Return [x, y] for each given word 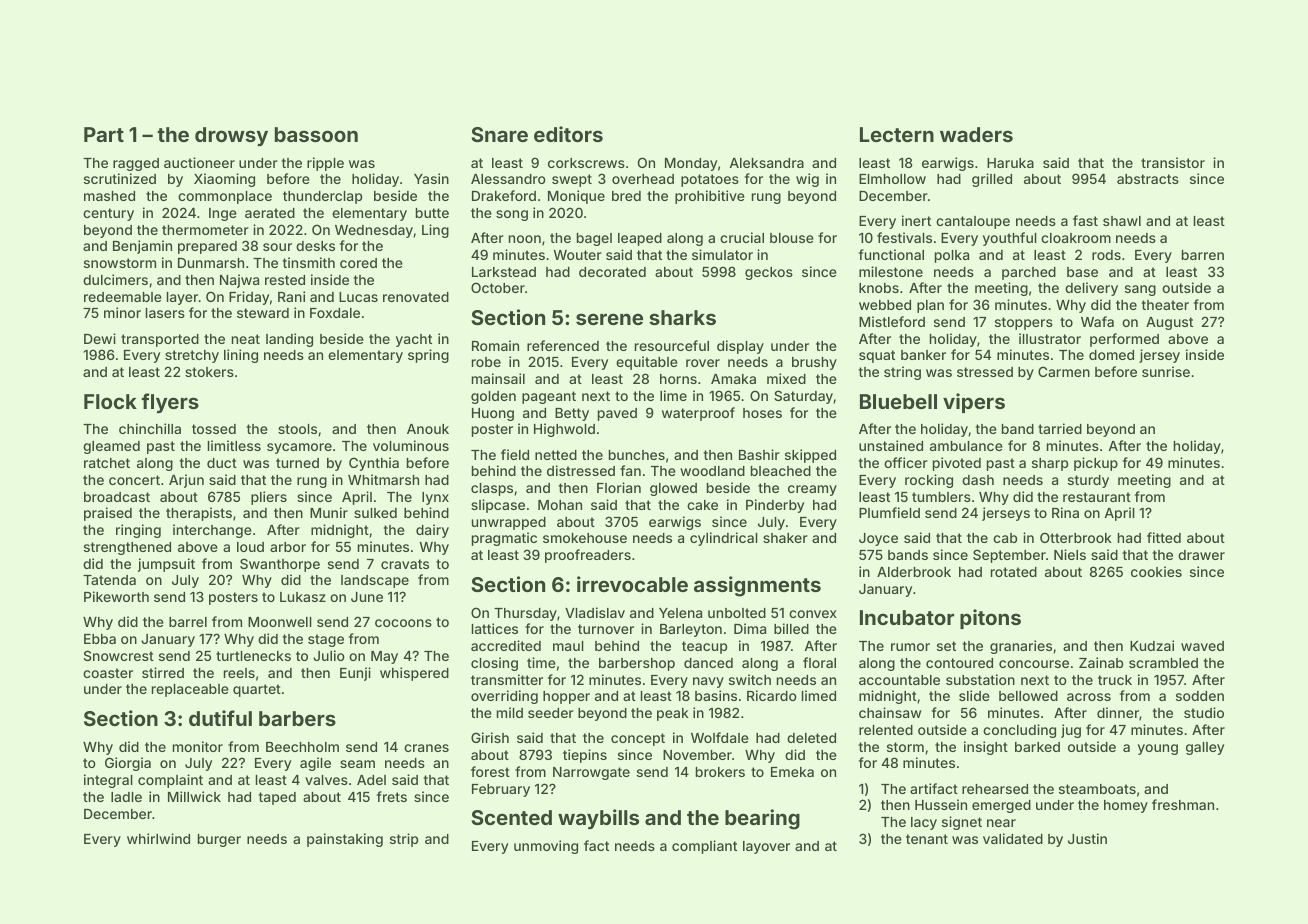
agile [315, 764]
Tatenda [109, 580]
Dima [750, 628]
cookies [1156, 571]
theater [1165, 305]
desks [315, 246]
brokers [720, 772]
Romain [495, 345]
